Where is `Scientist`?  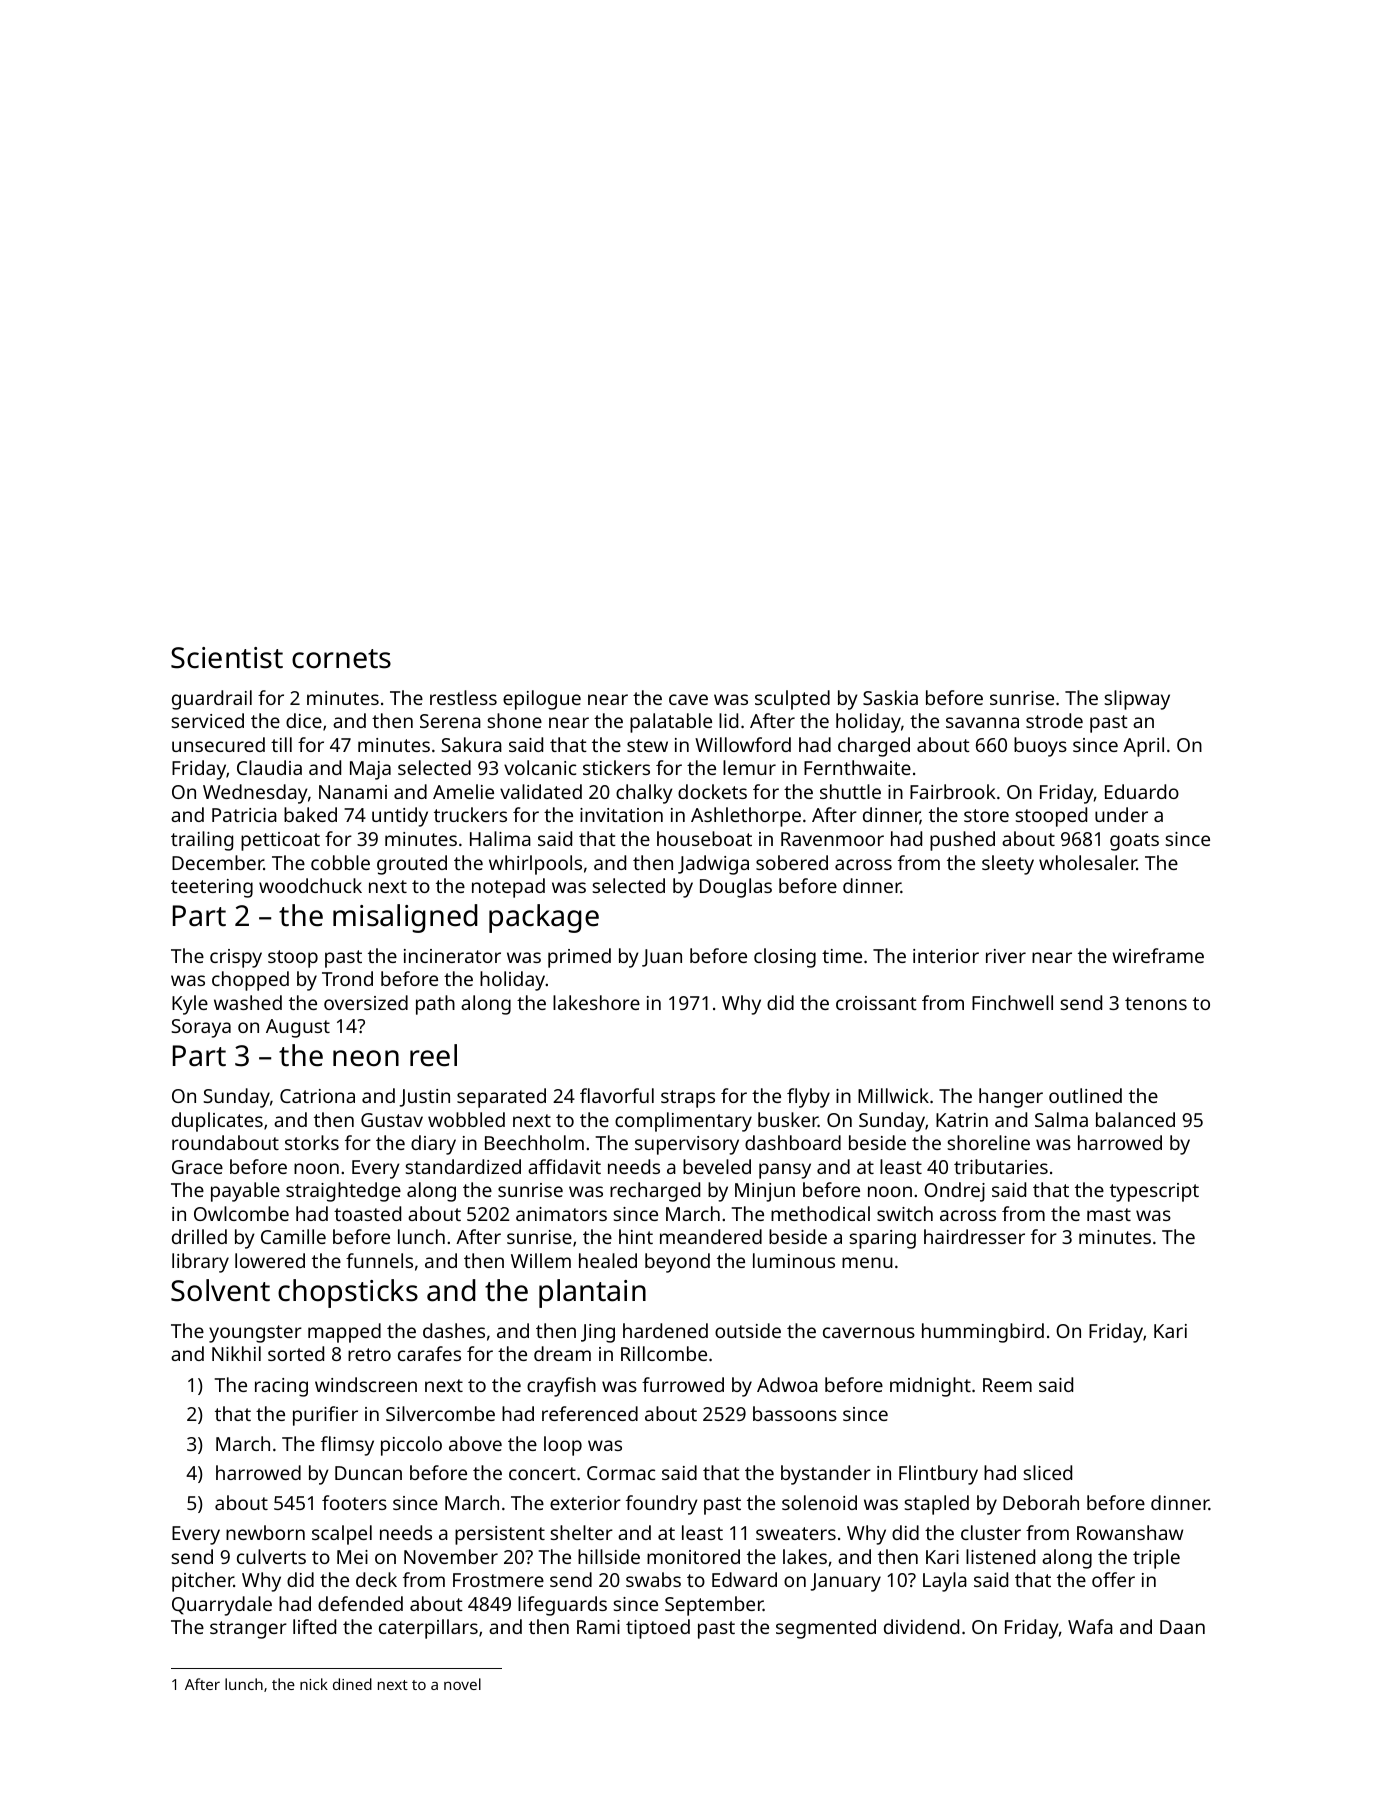 Scientist is located at coordinates (227, 658).
